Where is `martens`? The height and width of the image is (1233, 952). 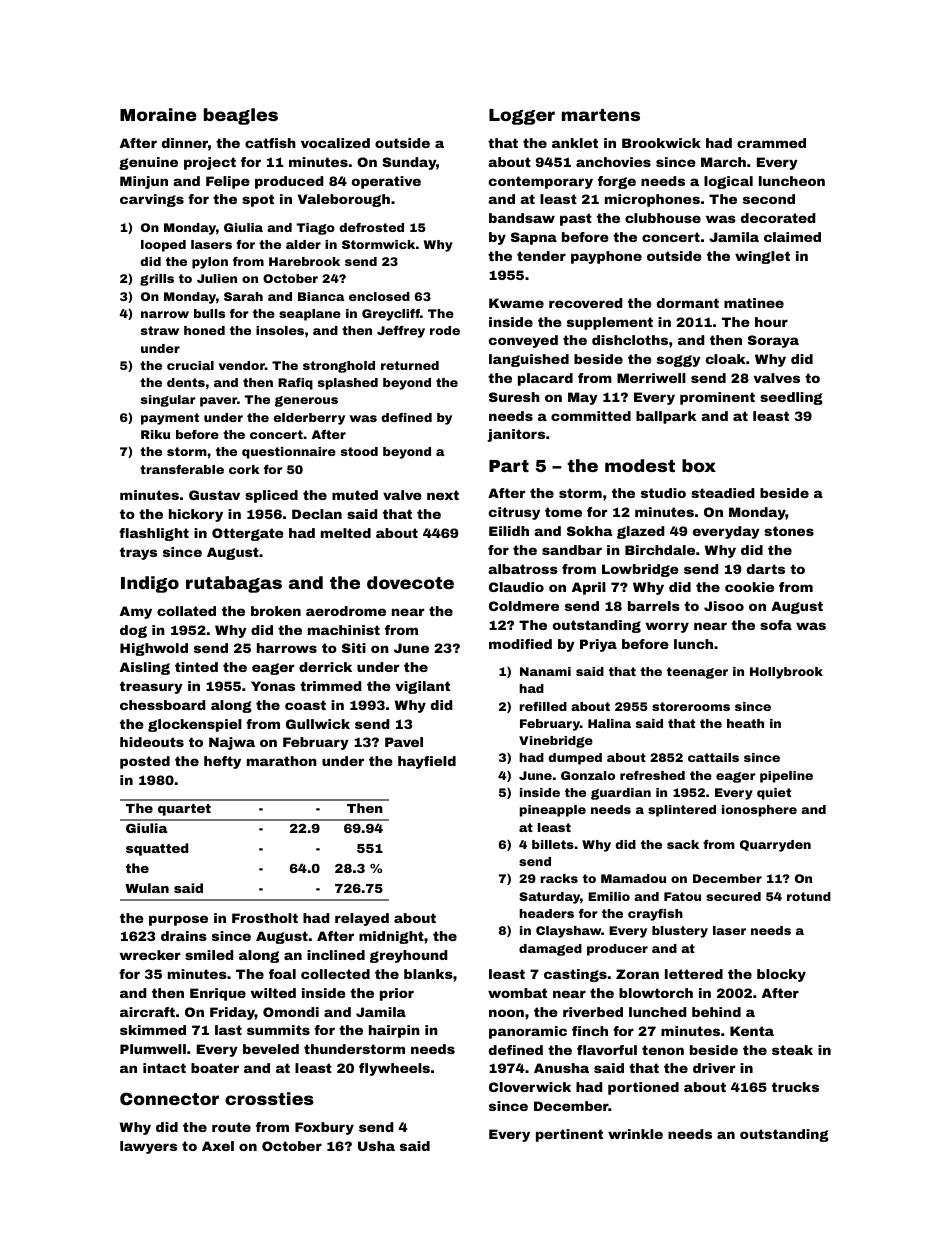 martens is located at coordinates (601, 115).
